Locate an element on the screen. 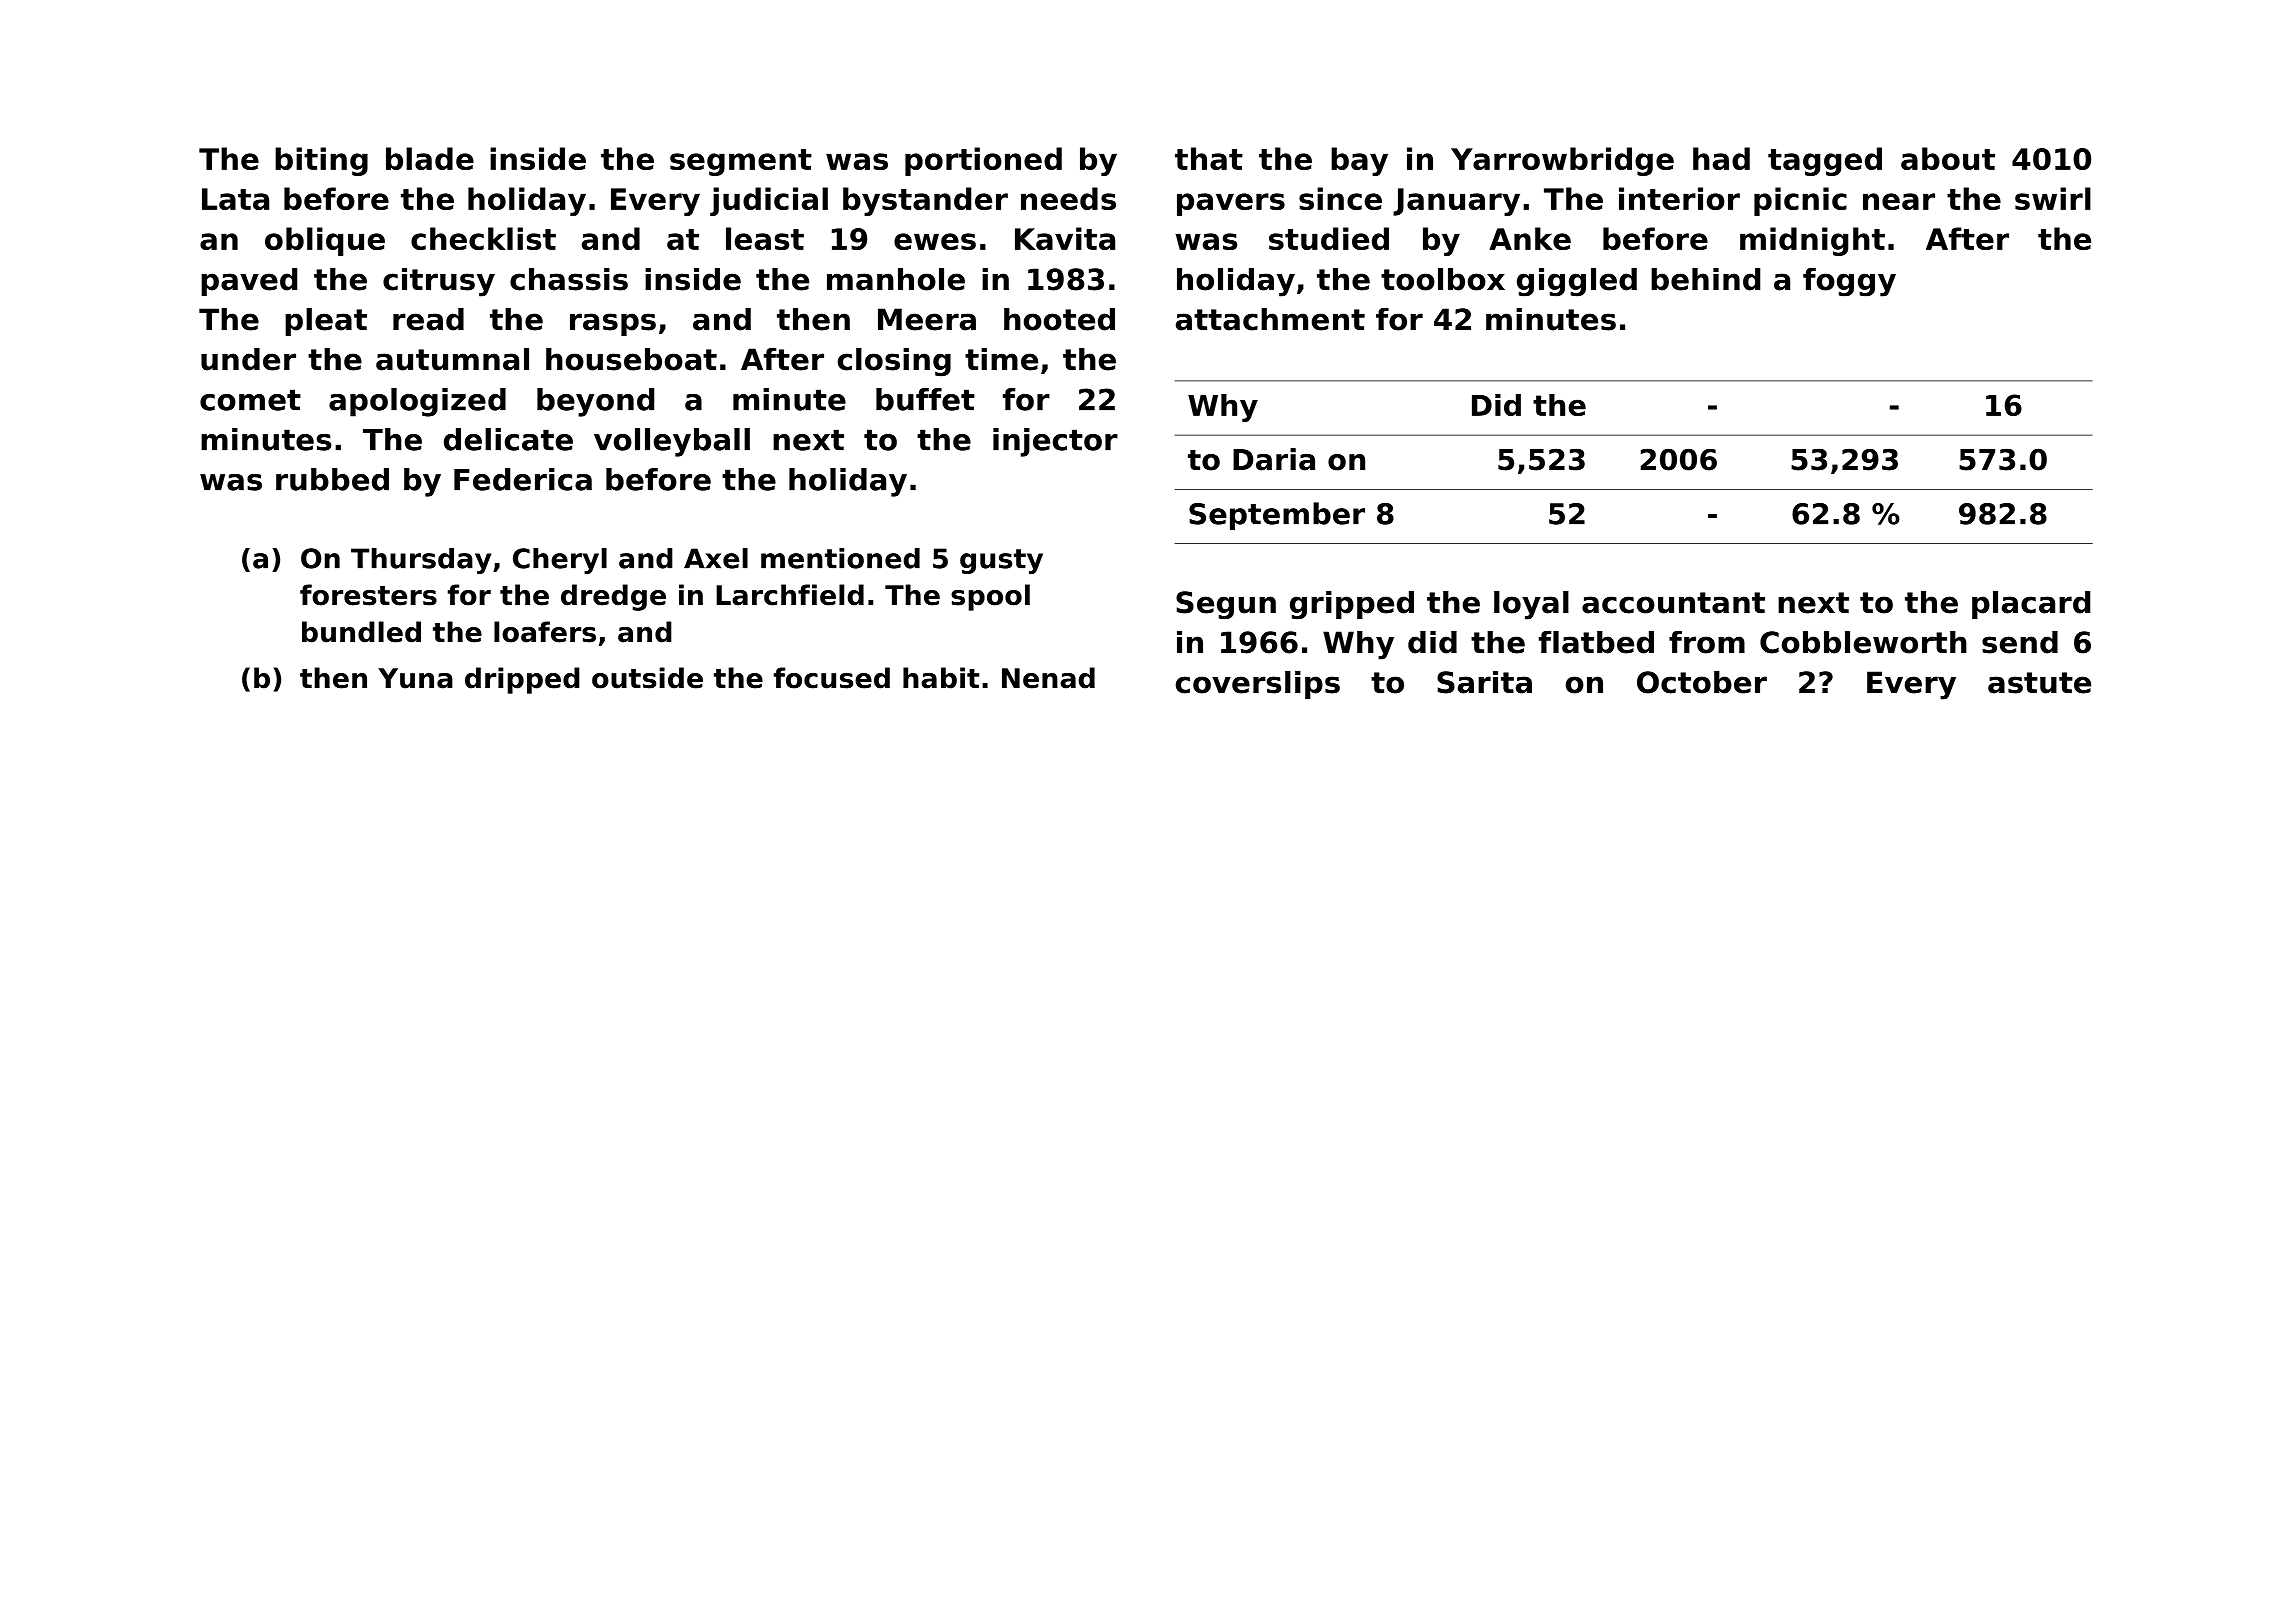 The height and width of the screenshot is (1620, 2292). rubbed is located at coordinates (332, 479).
